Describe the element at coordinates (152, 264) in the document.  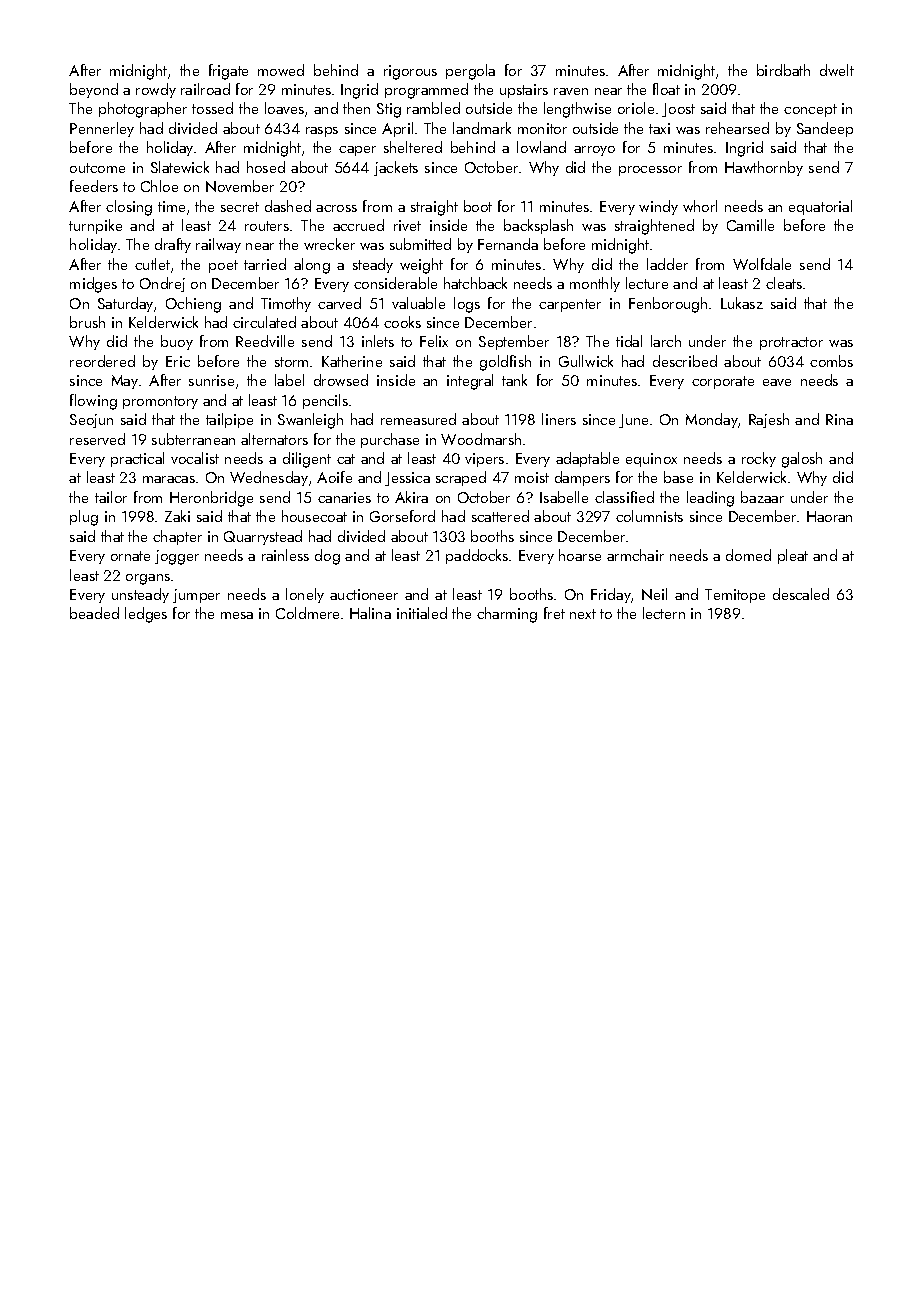
I see `cutlet` at that location.
